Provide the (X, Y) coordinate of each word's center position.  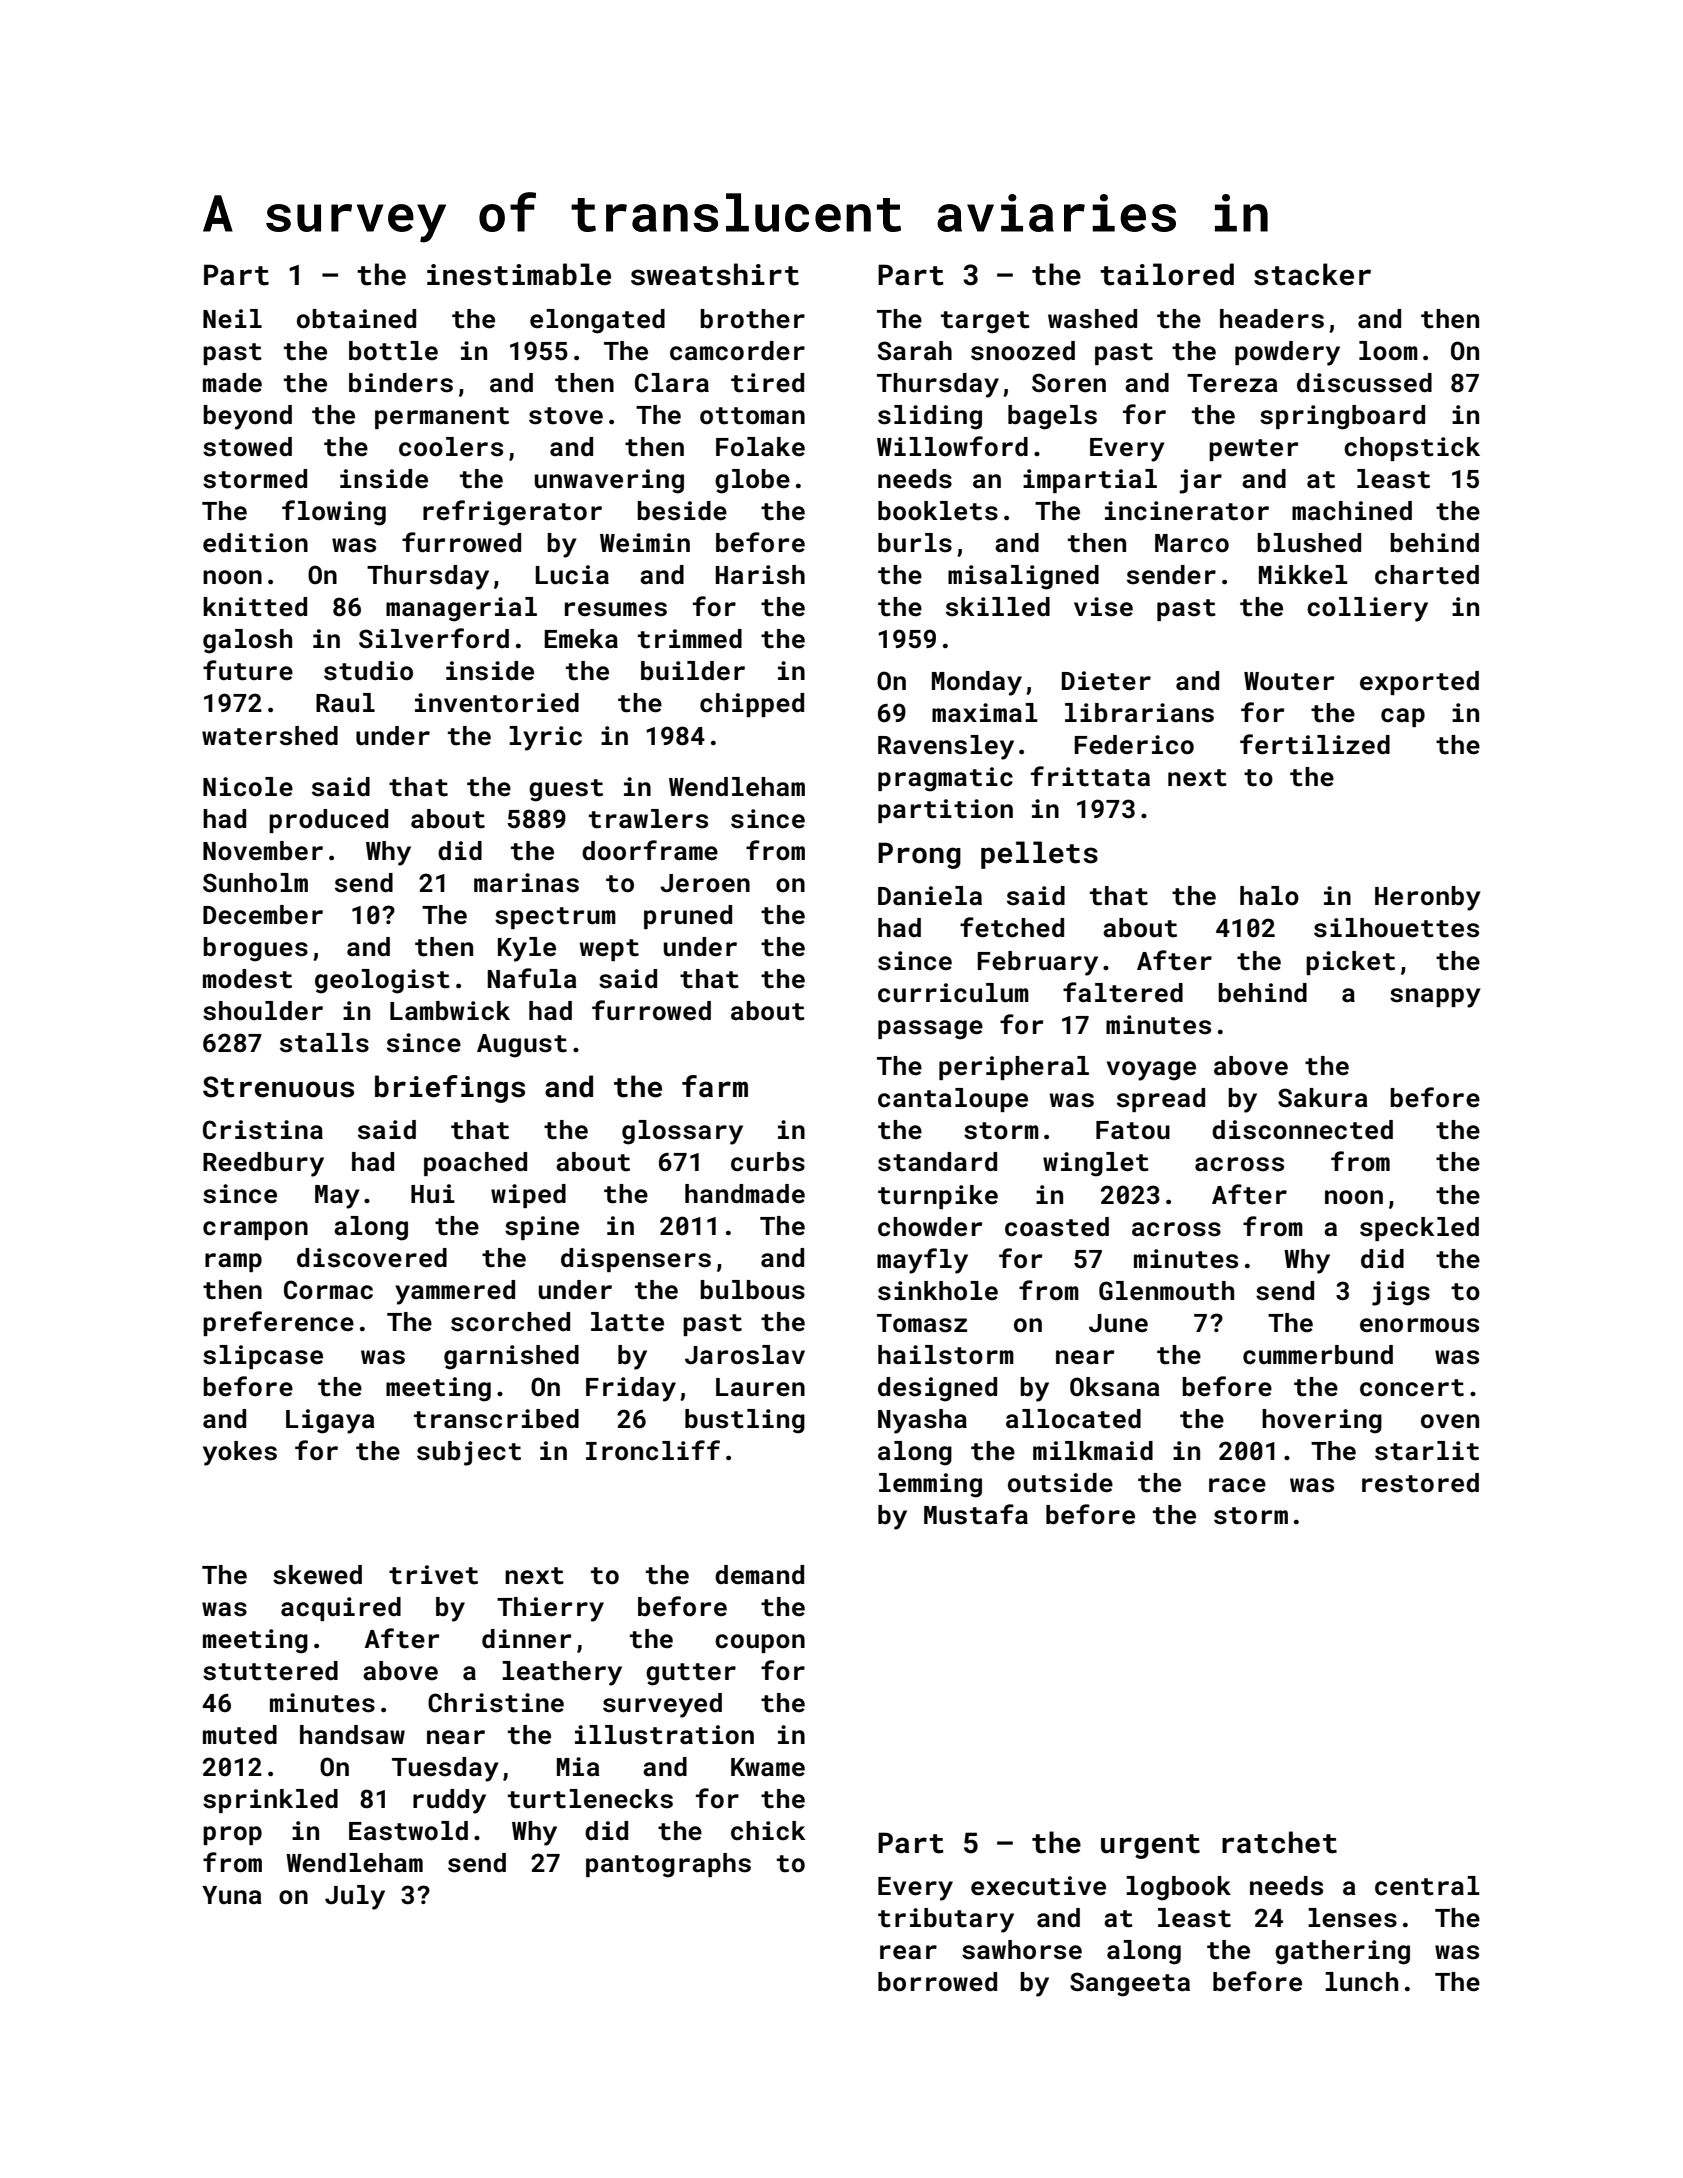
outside (1060, 1483)
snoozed (1023, 351)
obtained (356, 319)
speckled (1419, 1229)
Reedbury (263, 1164)
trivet (433, 1575)
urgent (1150, 1846)
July (355, 1897)
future (248, 670)
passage (930, 1030)
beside (682, 511)
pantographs (668, 1865)
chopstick (1412, 449)
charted (1427, 575)
